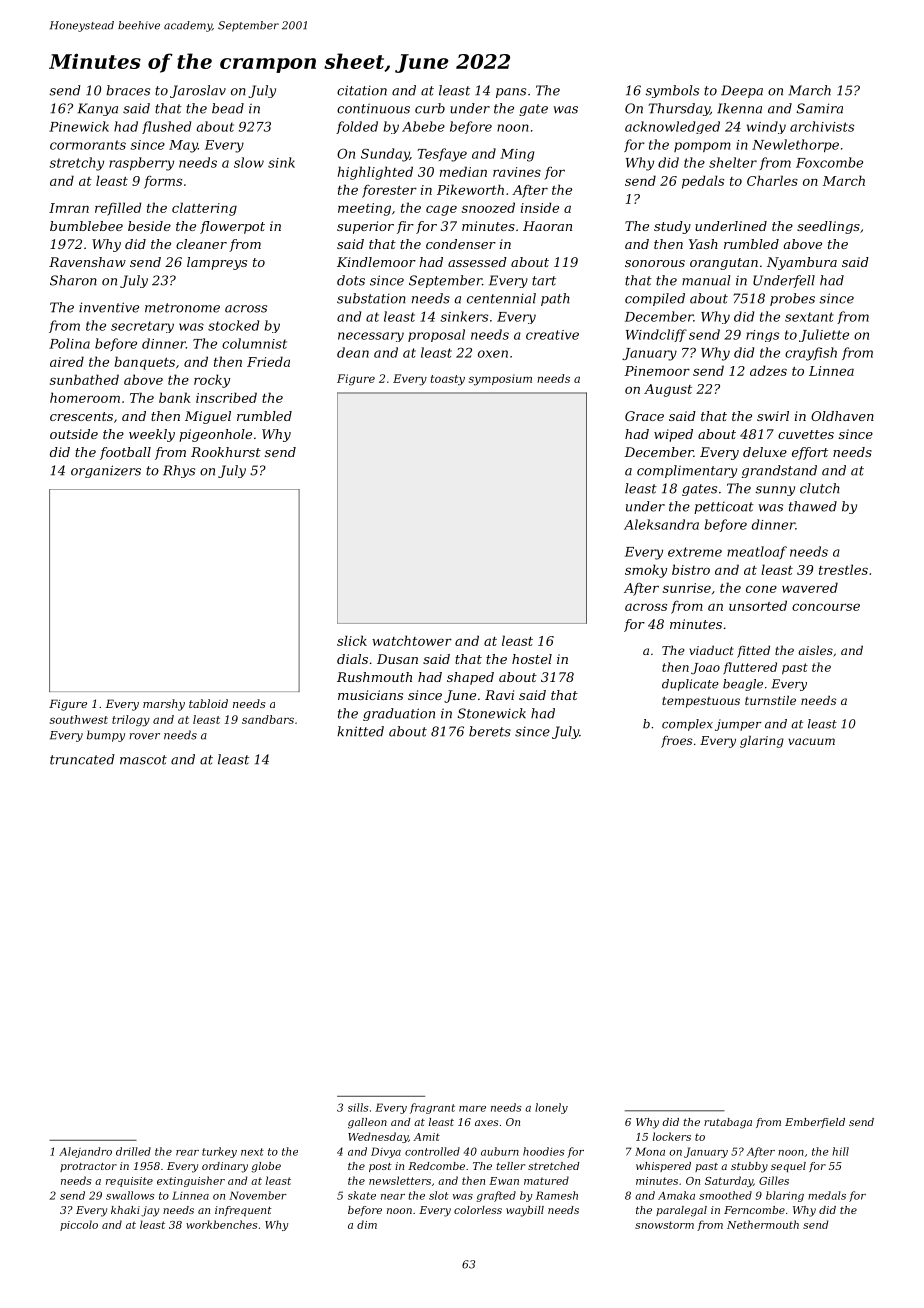 The height and width of the image is (1308, 924). Describe the element at coordinates (198, 91) in the image. I see `Jaroslav` at that location.
